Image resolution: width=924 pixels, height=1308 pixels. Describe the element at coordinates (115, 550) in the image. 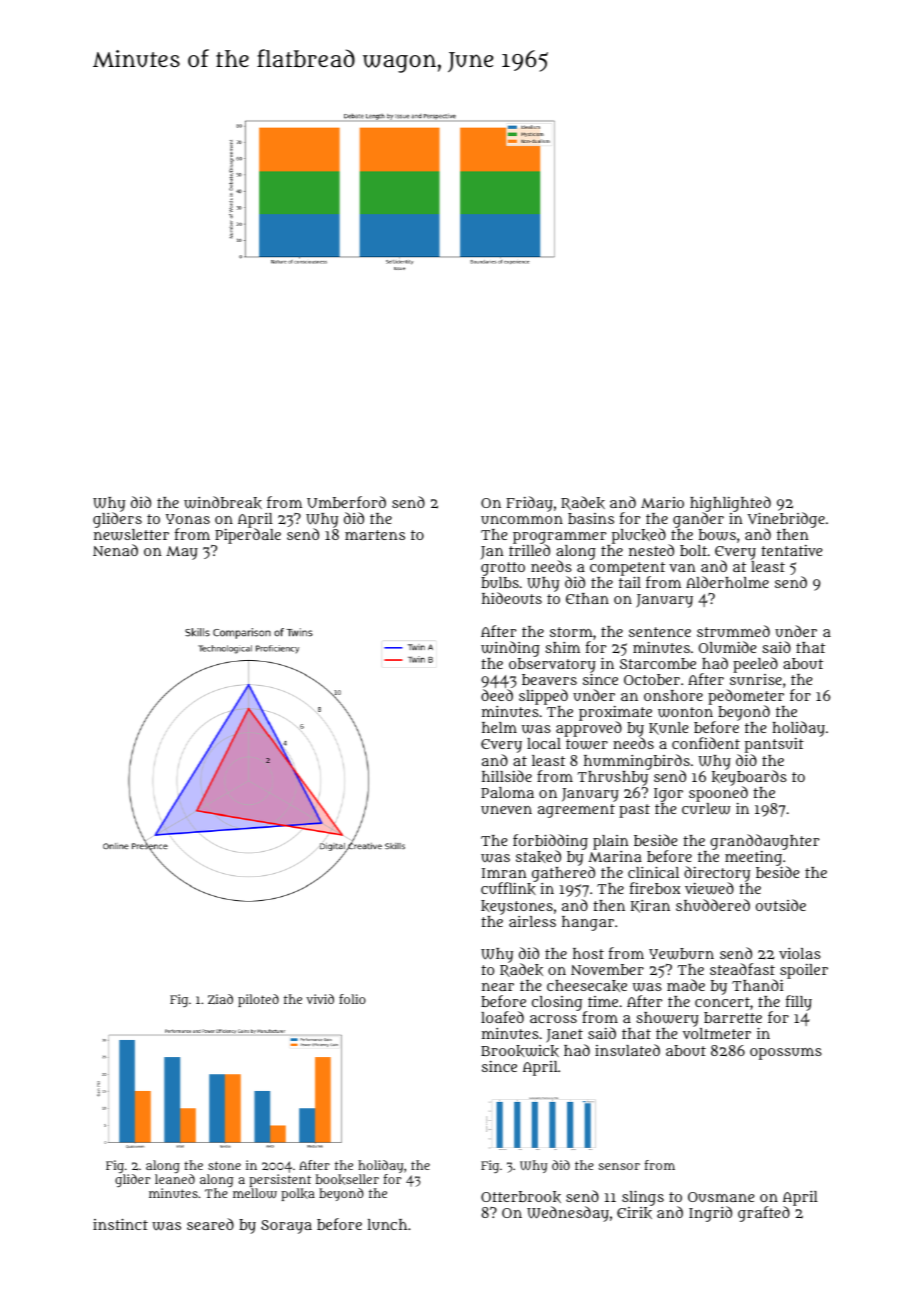

I see `Nenad` at that location.
